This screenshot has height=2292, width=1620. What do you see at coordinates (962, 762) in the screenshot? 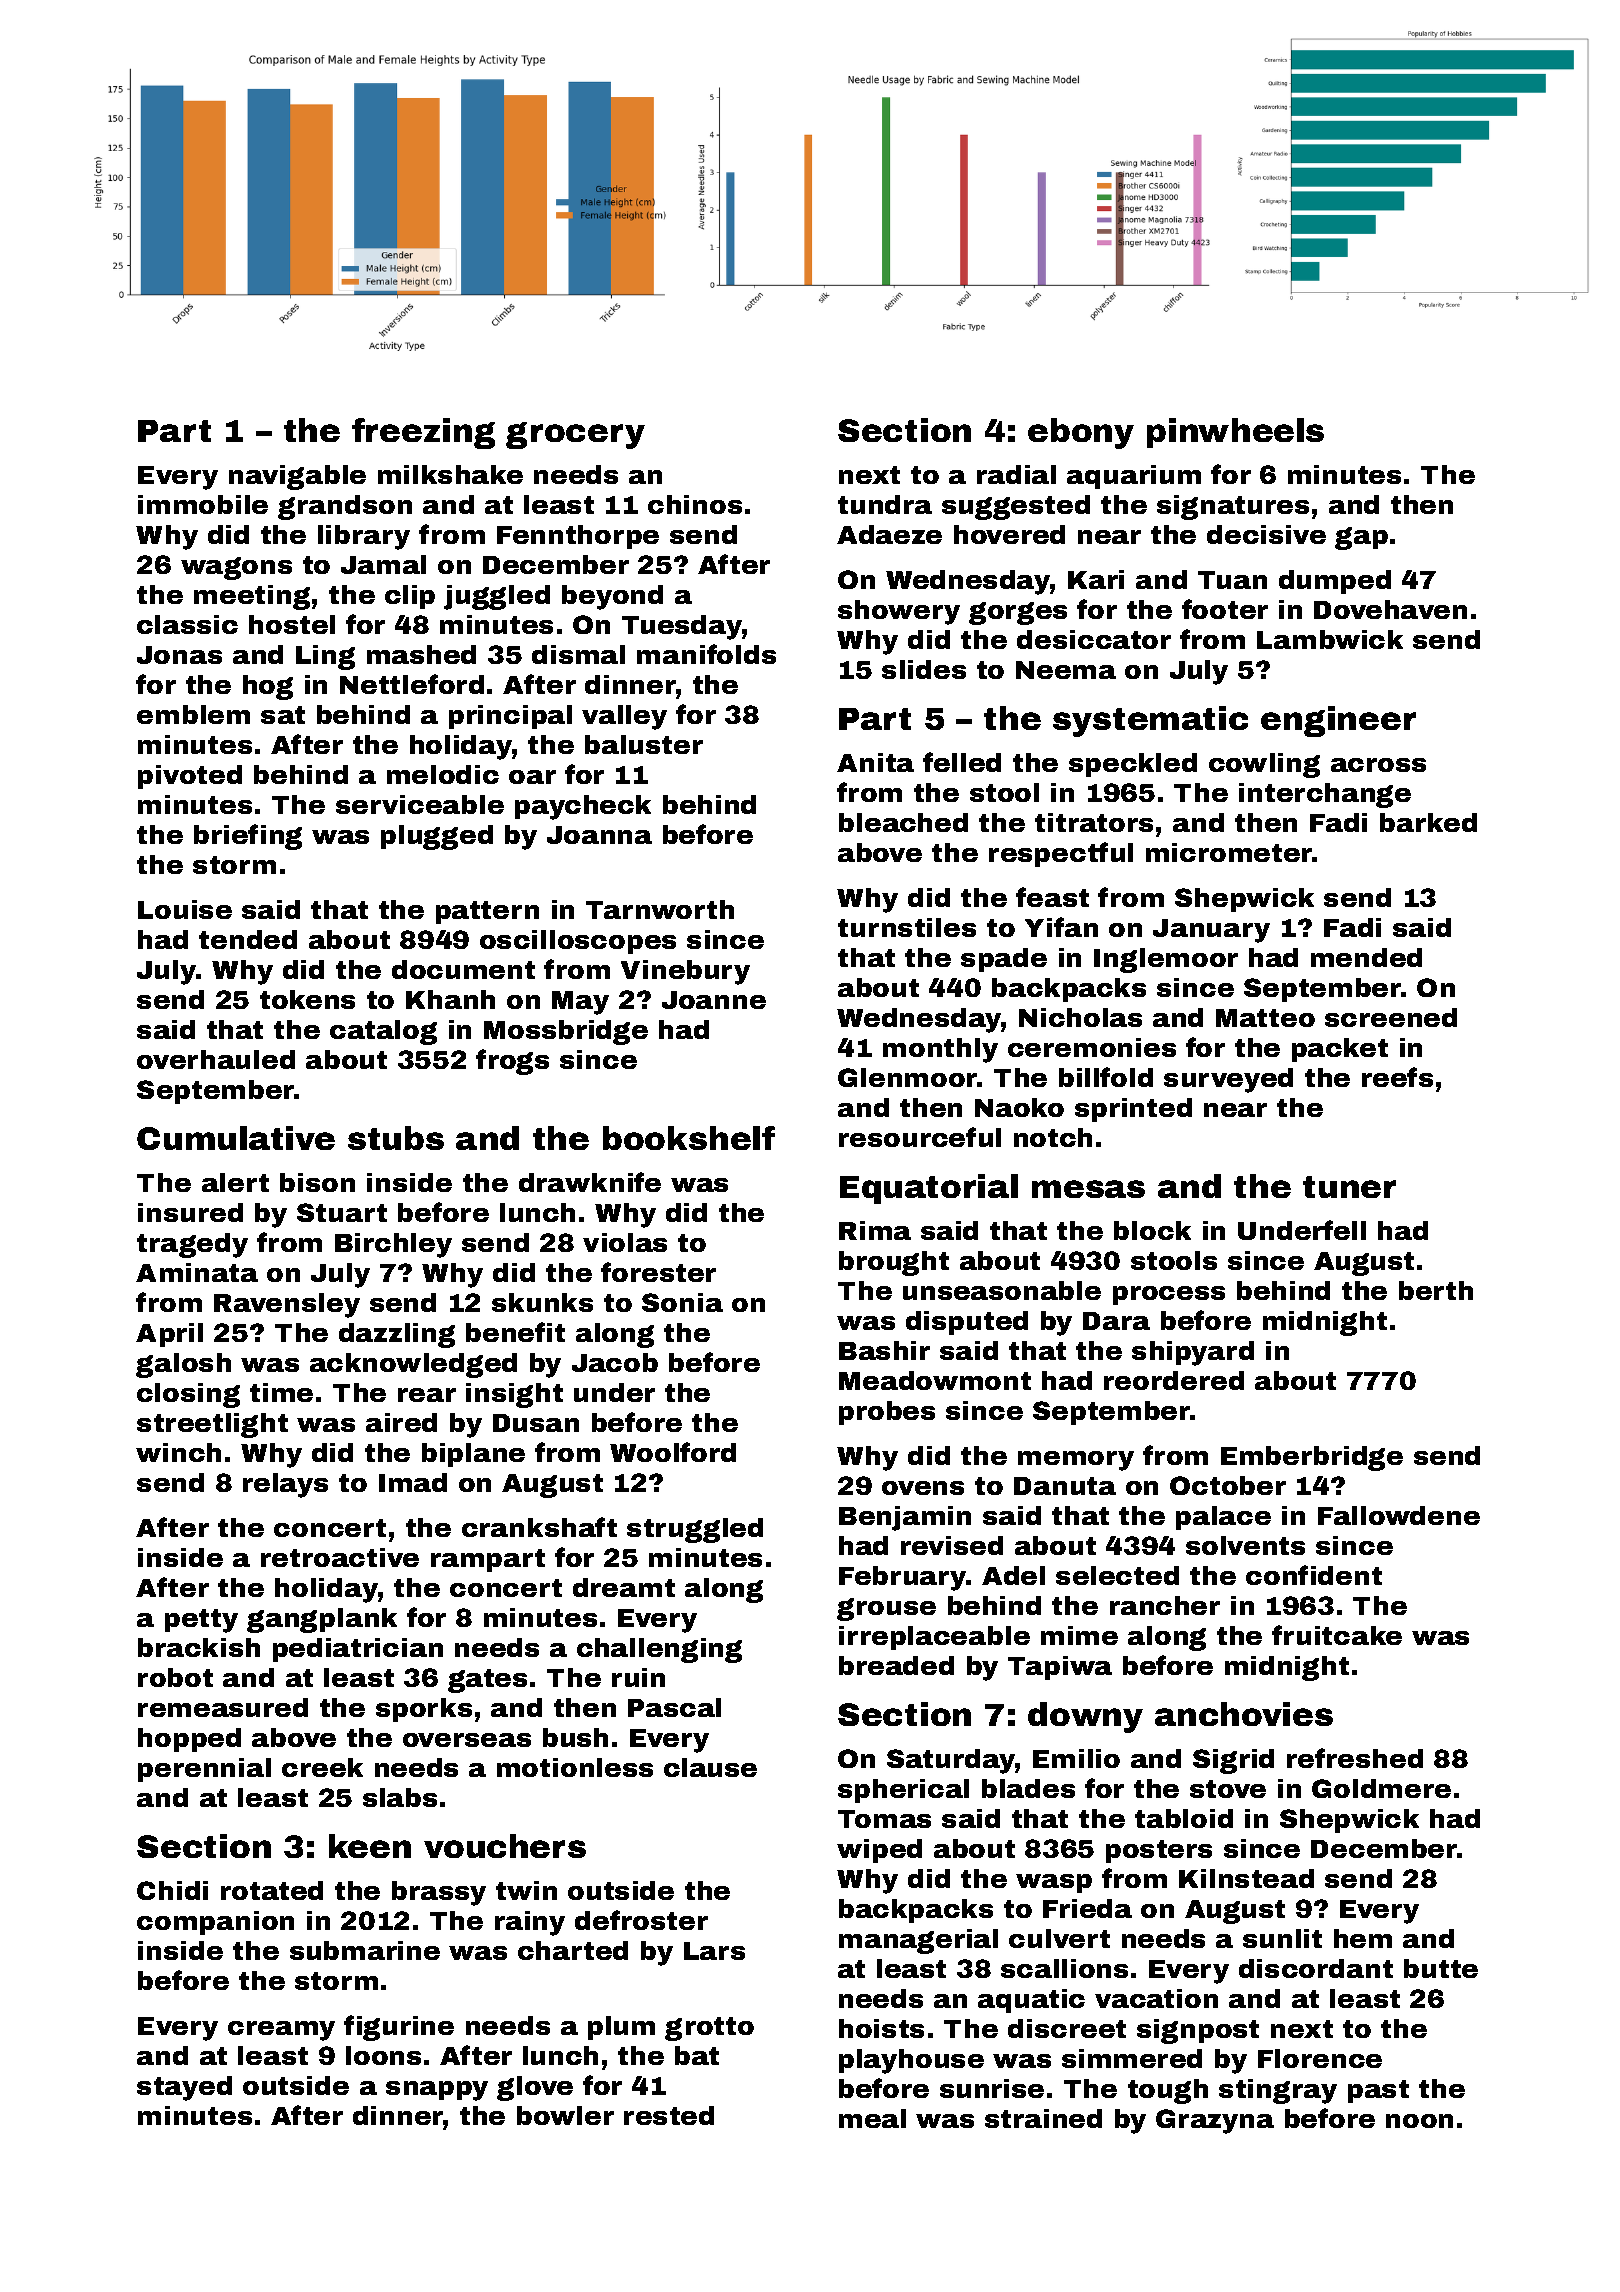
I see `felled` at bounding box center [962, 762].
